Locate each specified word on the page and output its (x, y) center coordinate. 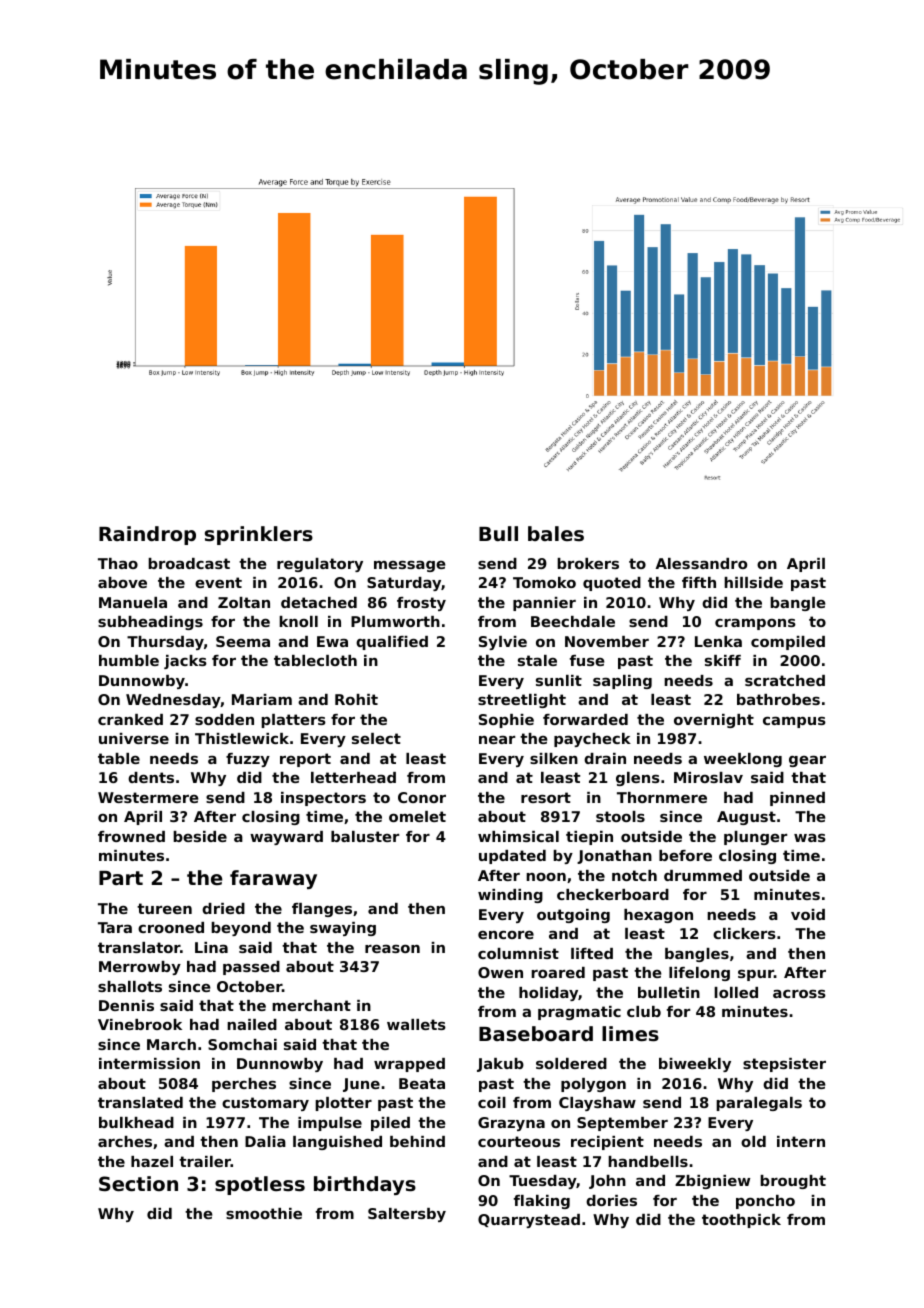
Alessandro (701, 563)
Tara (115, 927)
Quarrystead (529, 1221)
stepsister (784, 1065)
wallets (416, 1024)
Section (138, 1183)
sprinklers (259, 535)
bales (556, 533)
